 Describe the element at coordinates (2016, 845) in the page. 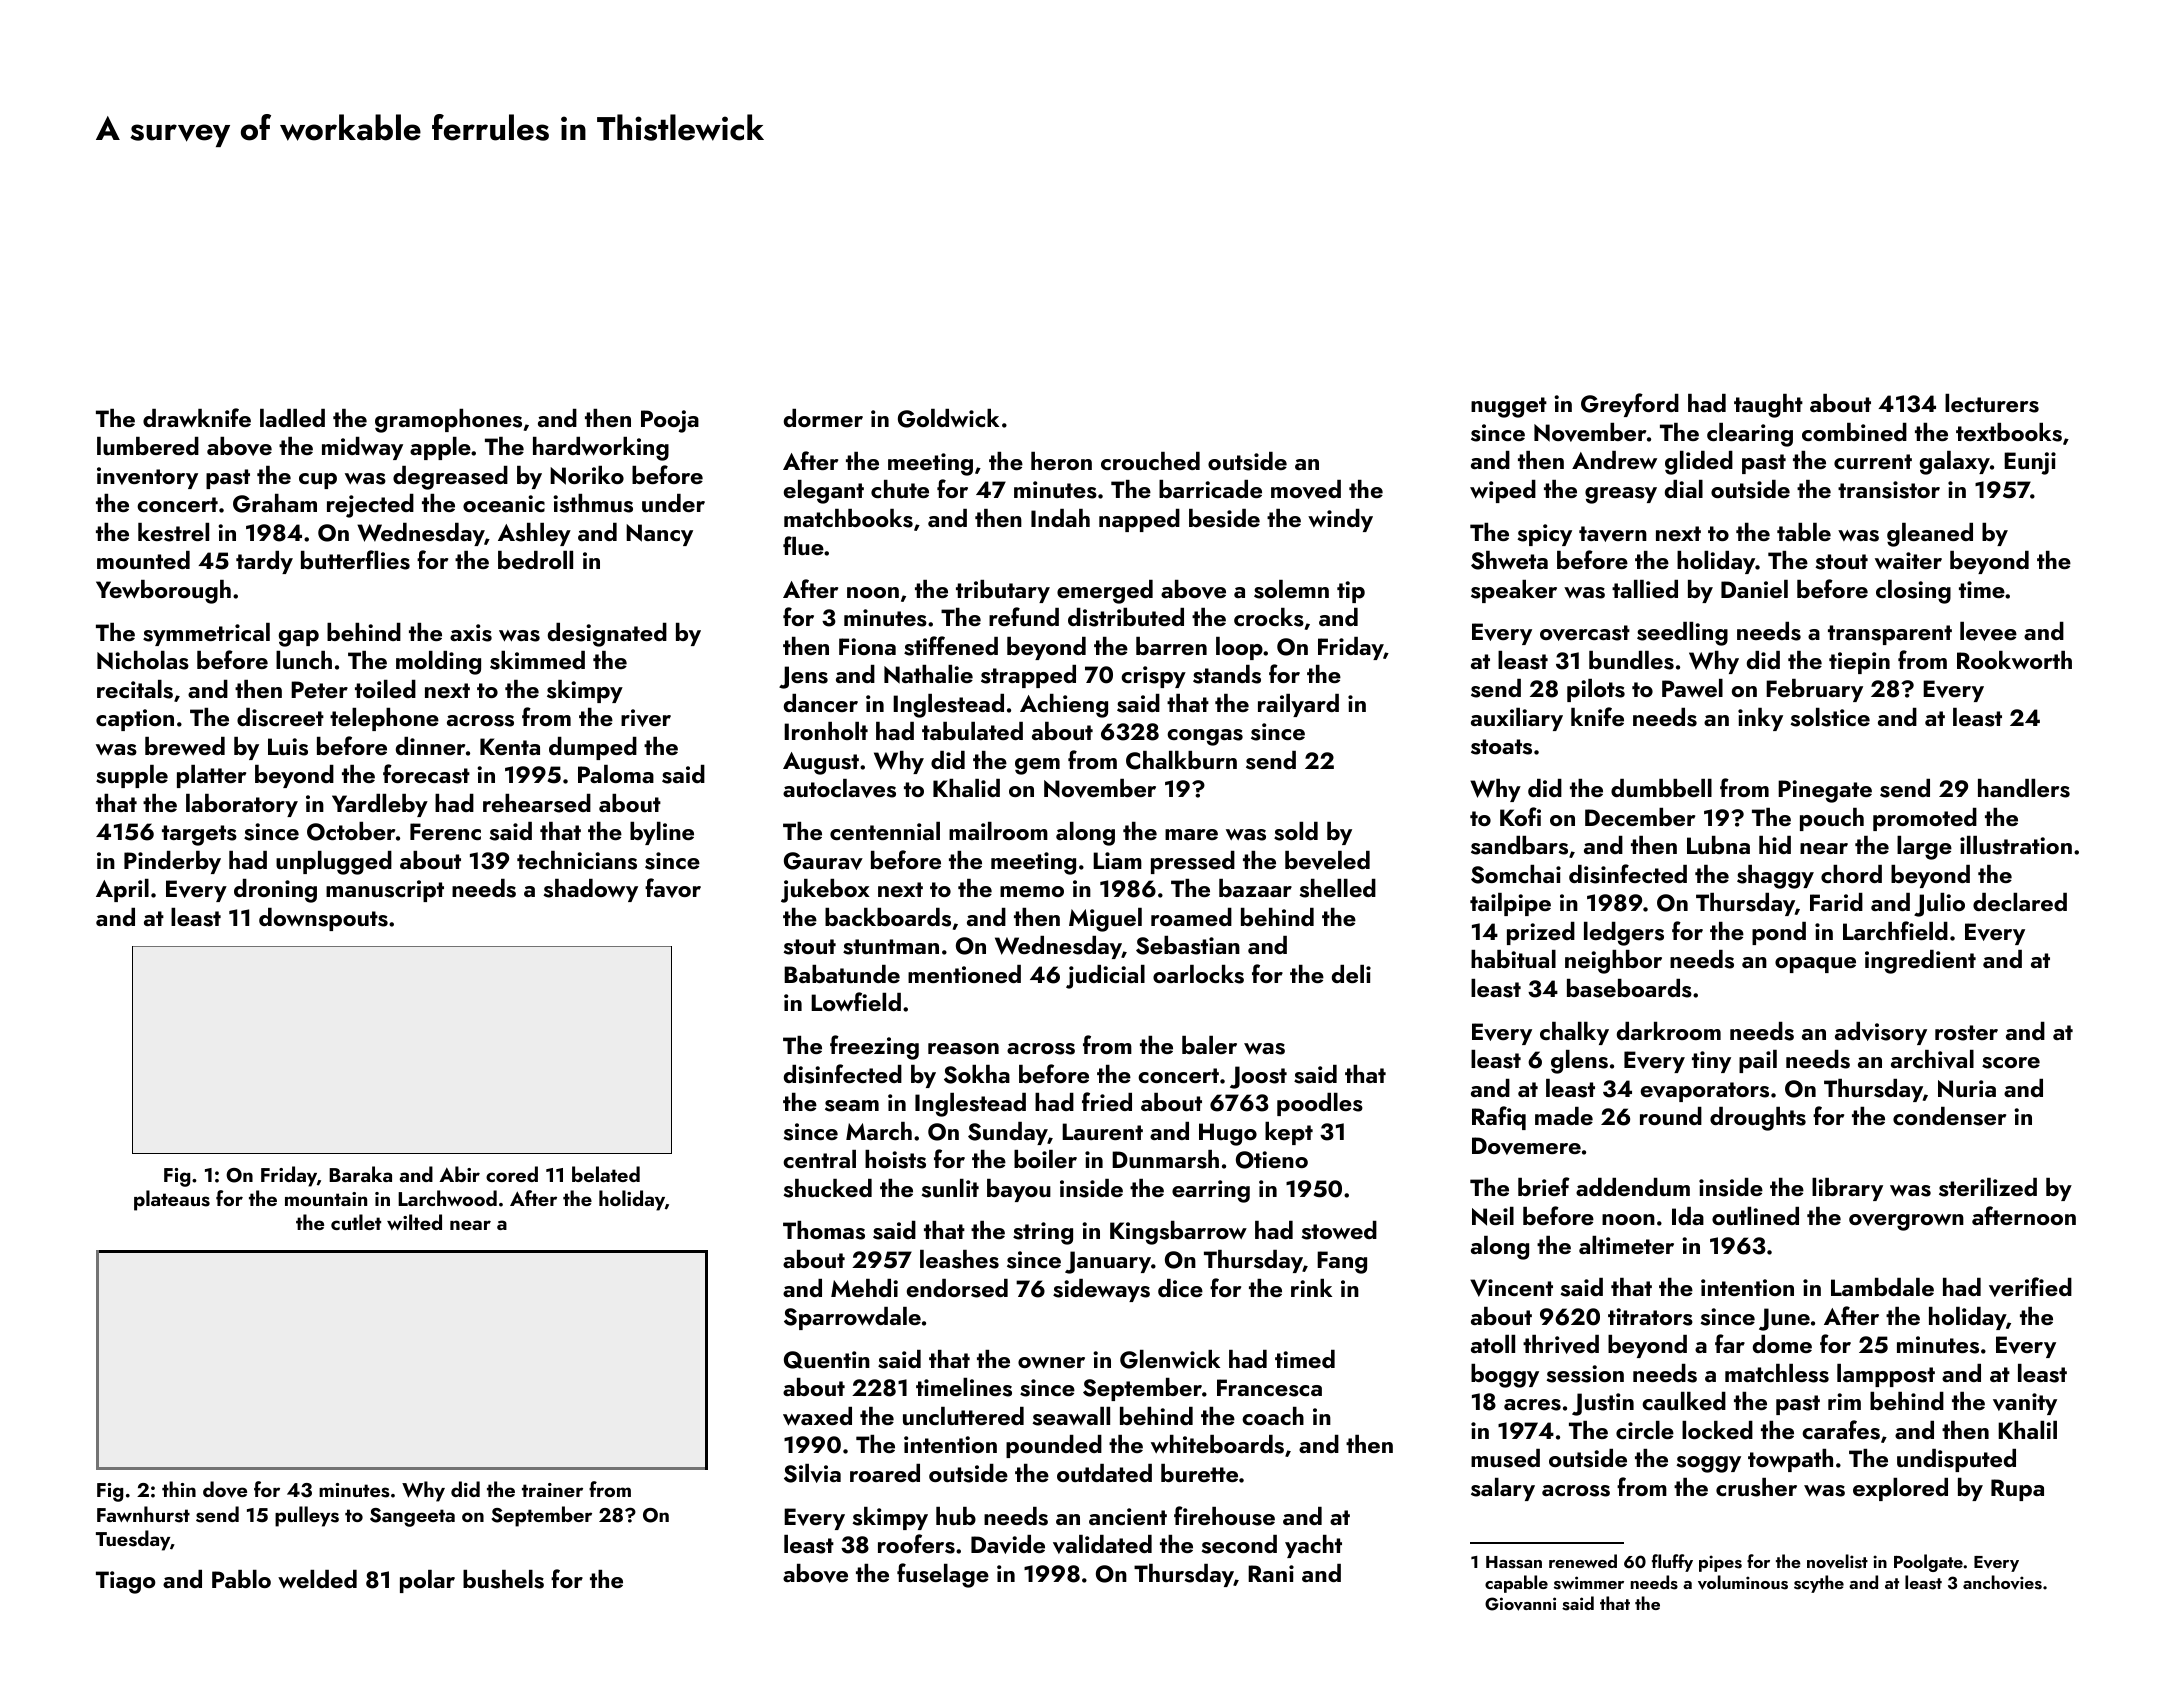

I see `illustration` at that location.
